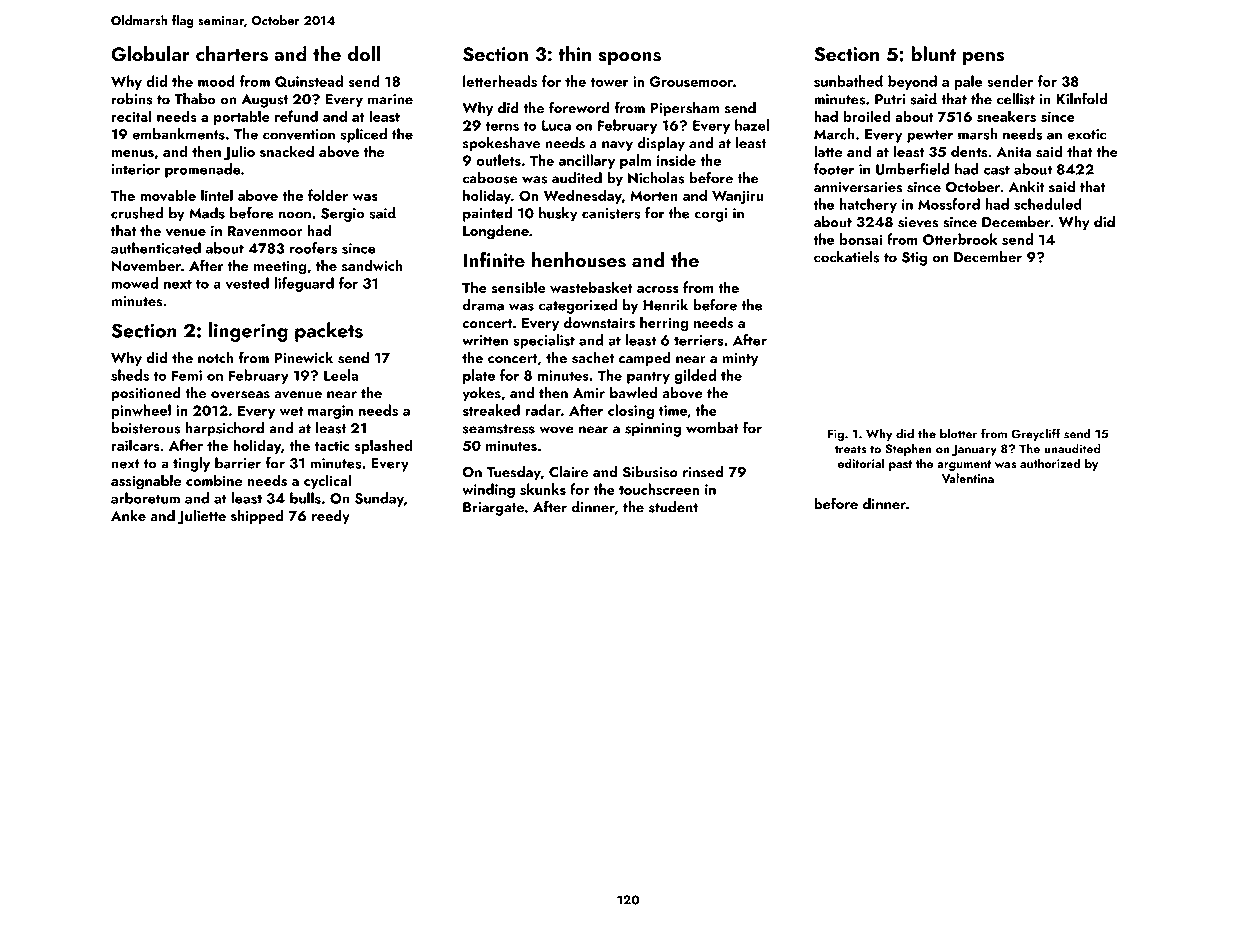  Describe the element at coordinates (659, 489) in the screenshot. I see `touchscreen` at that location.
